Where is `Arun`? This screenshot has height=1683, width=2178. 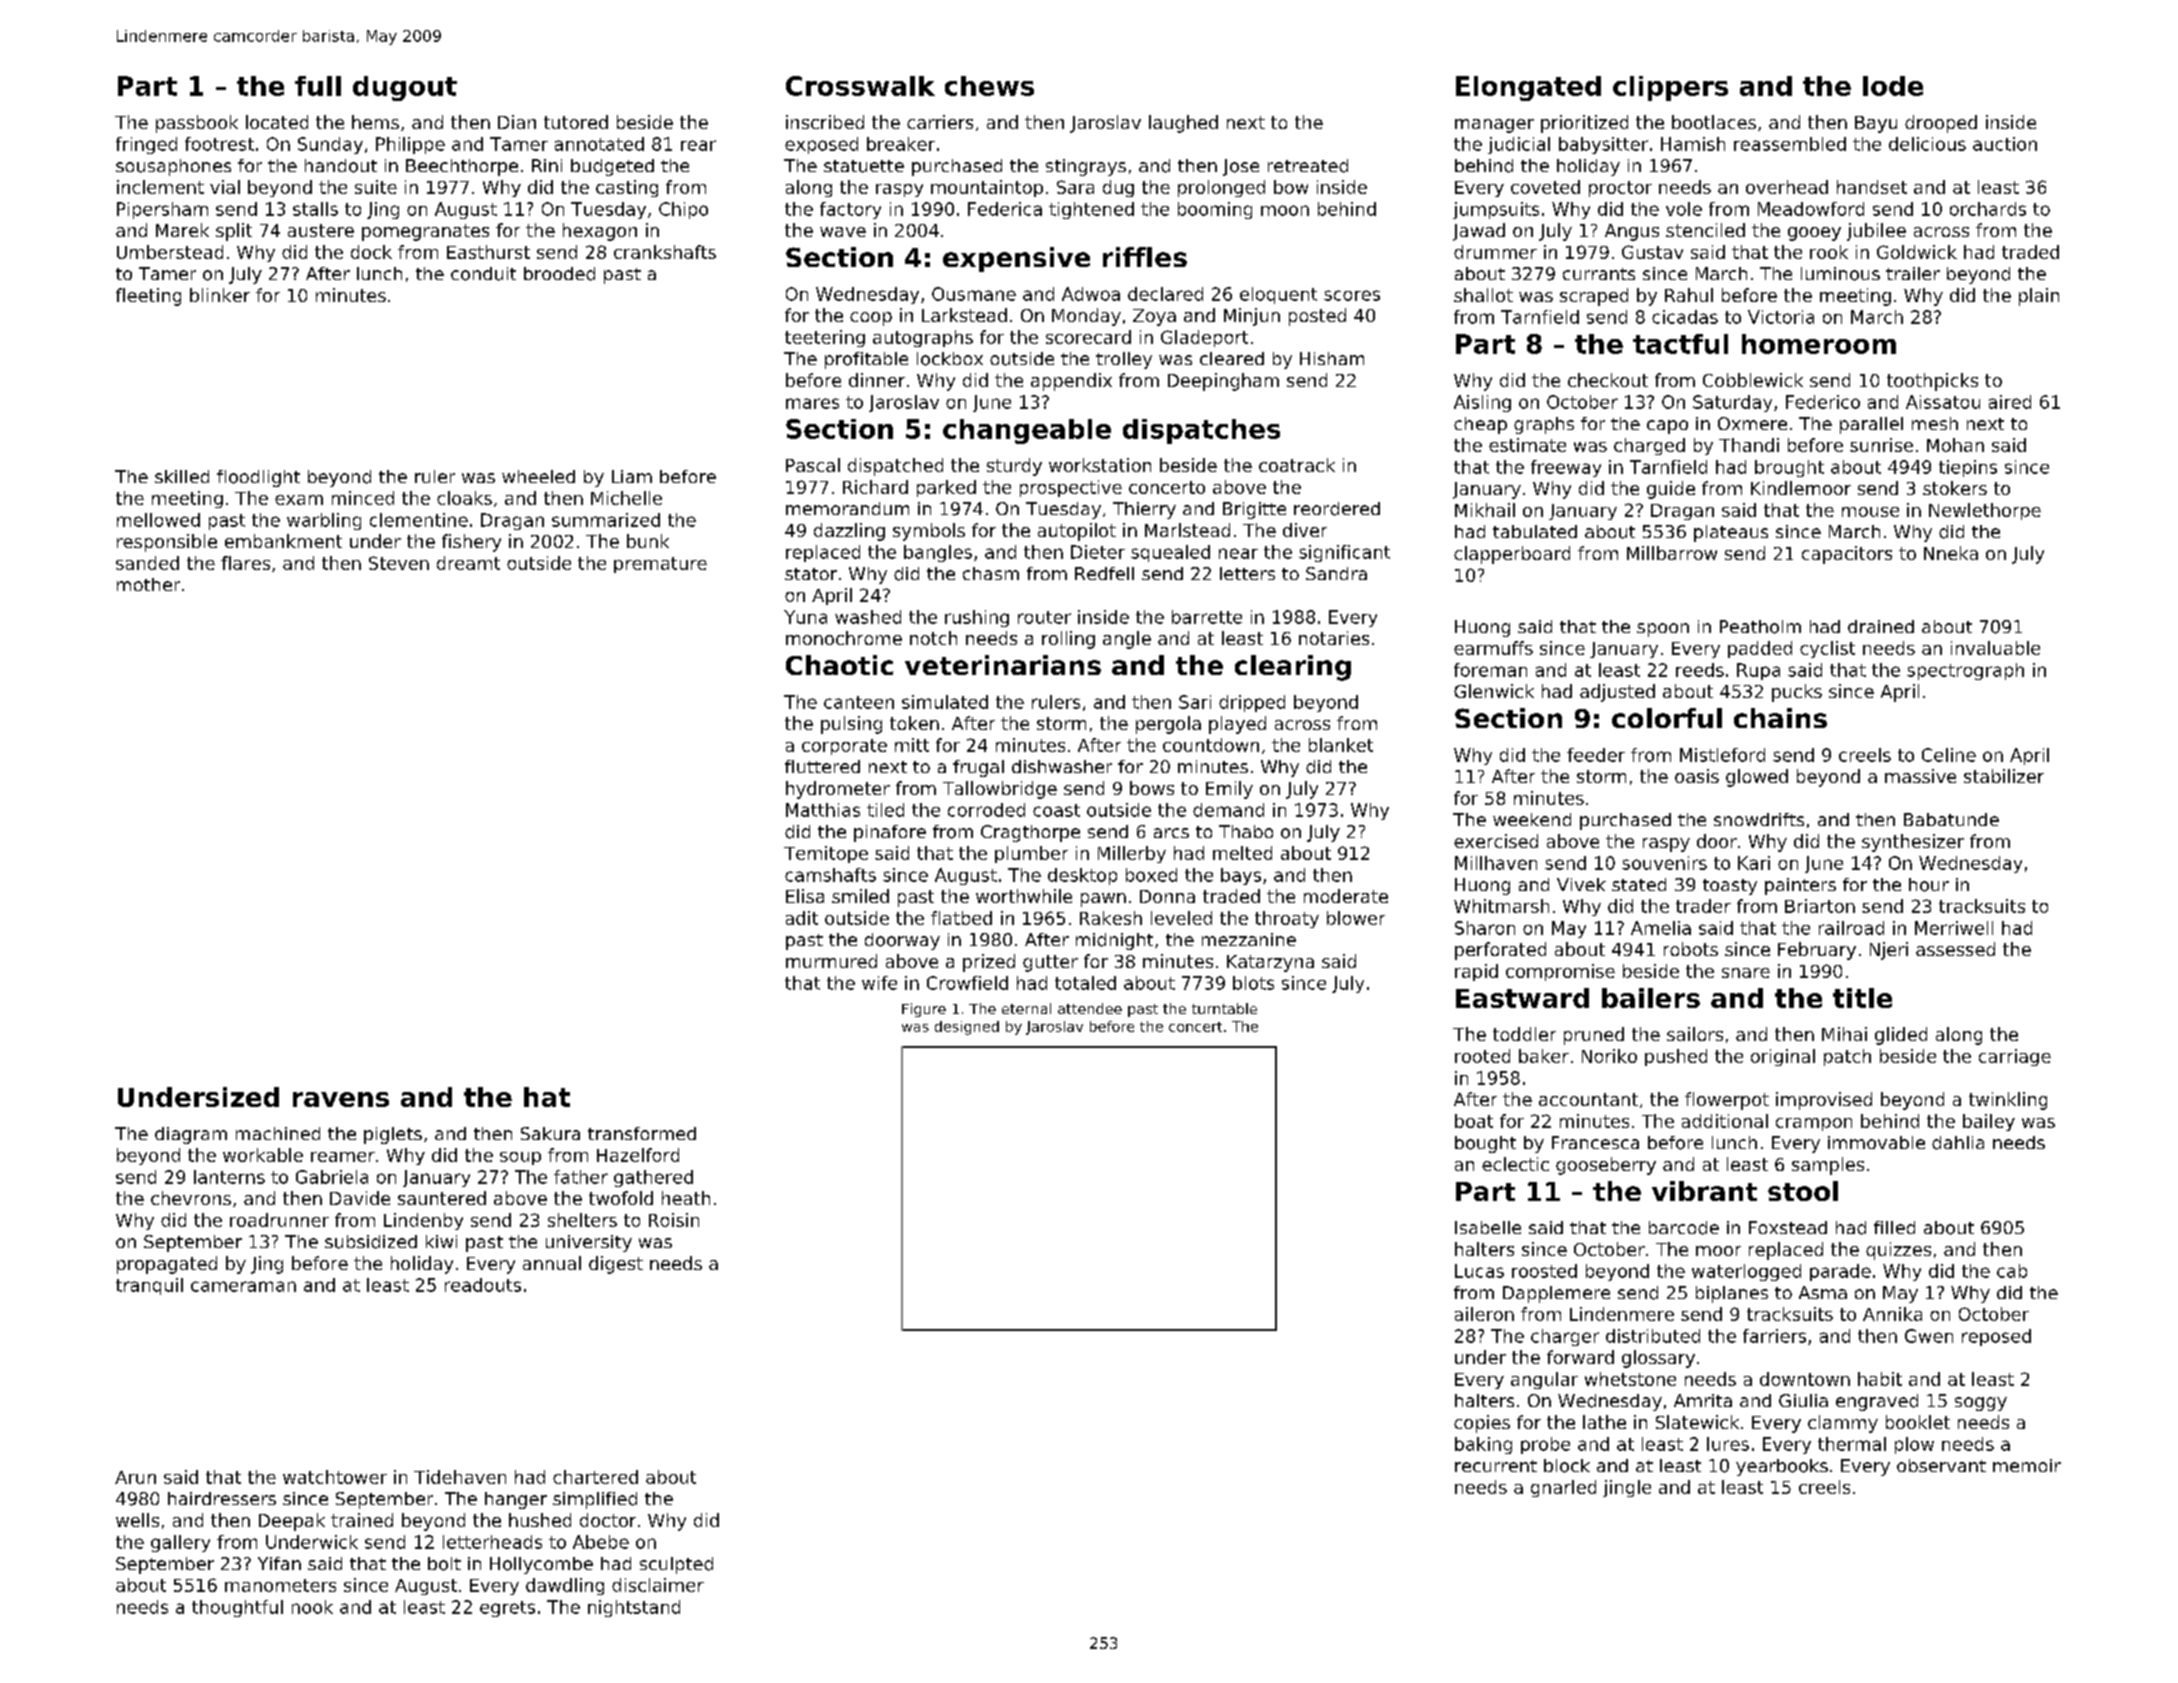
Arun is located at coordinates (135, 1477).
